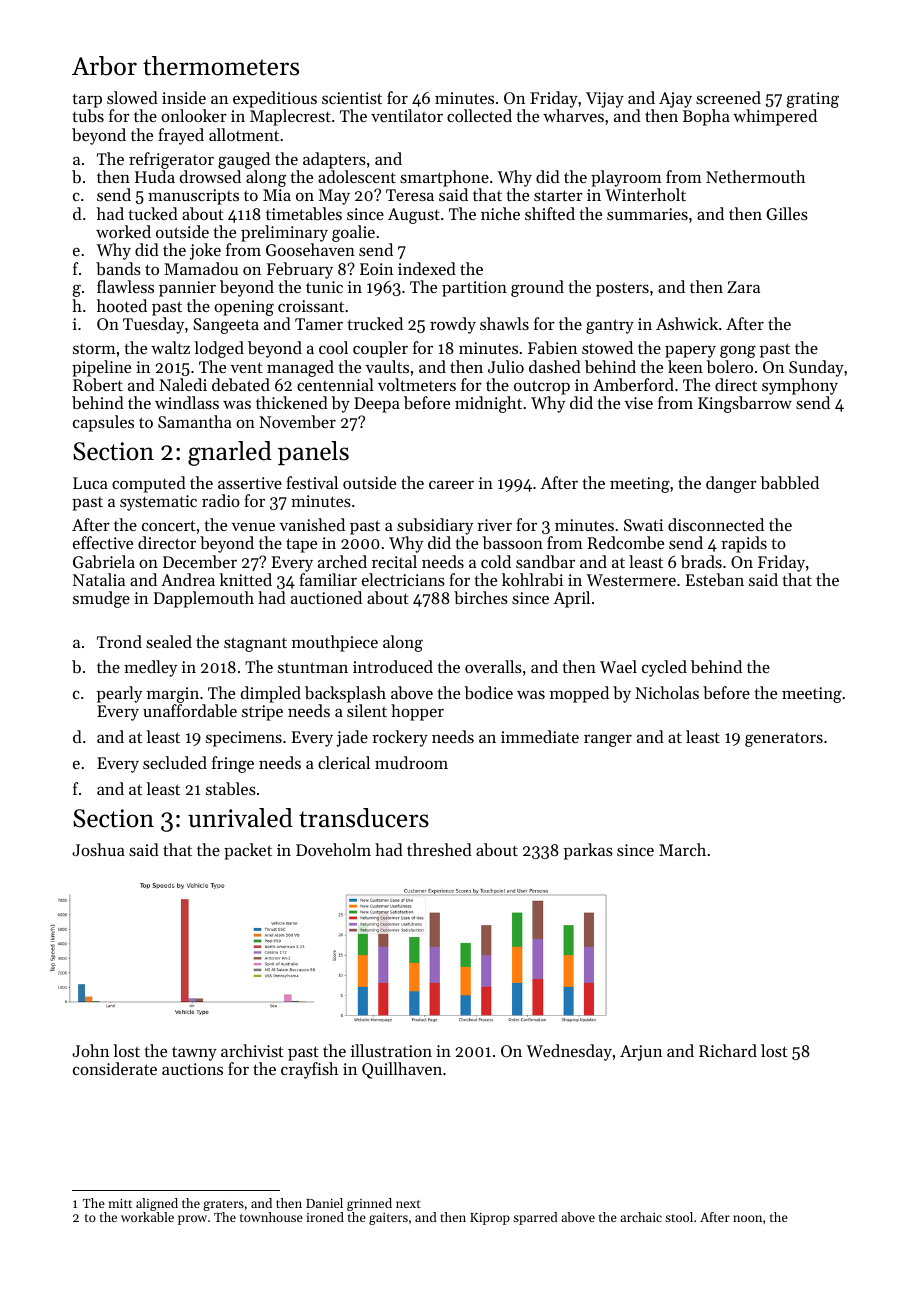  Describe the element at coordinates (98, 384) in the document. I see `Robert` at that location.
